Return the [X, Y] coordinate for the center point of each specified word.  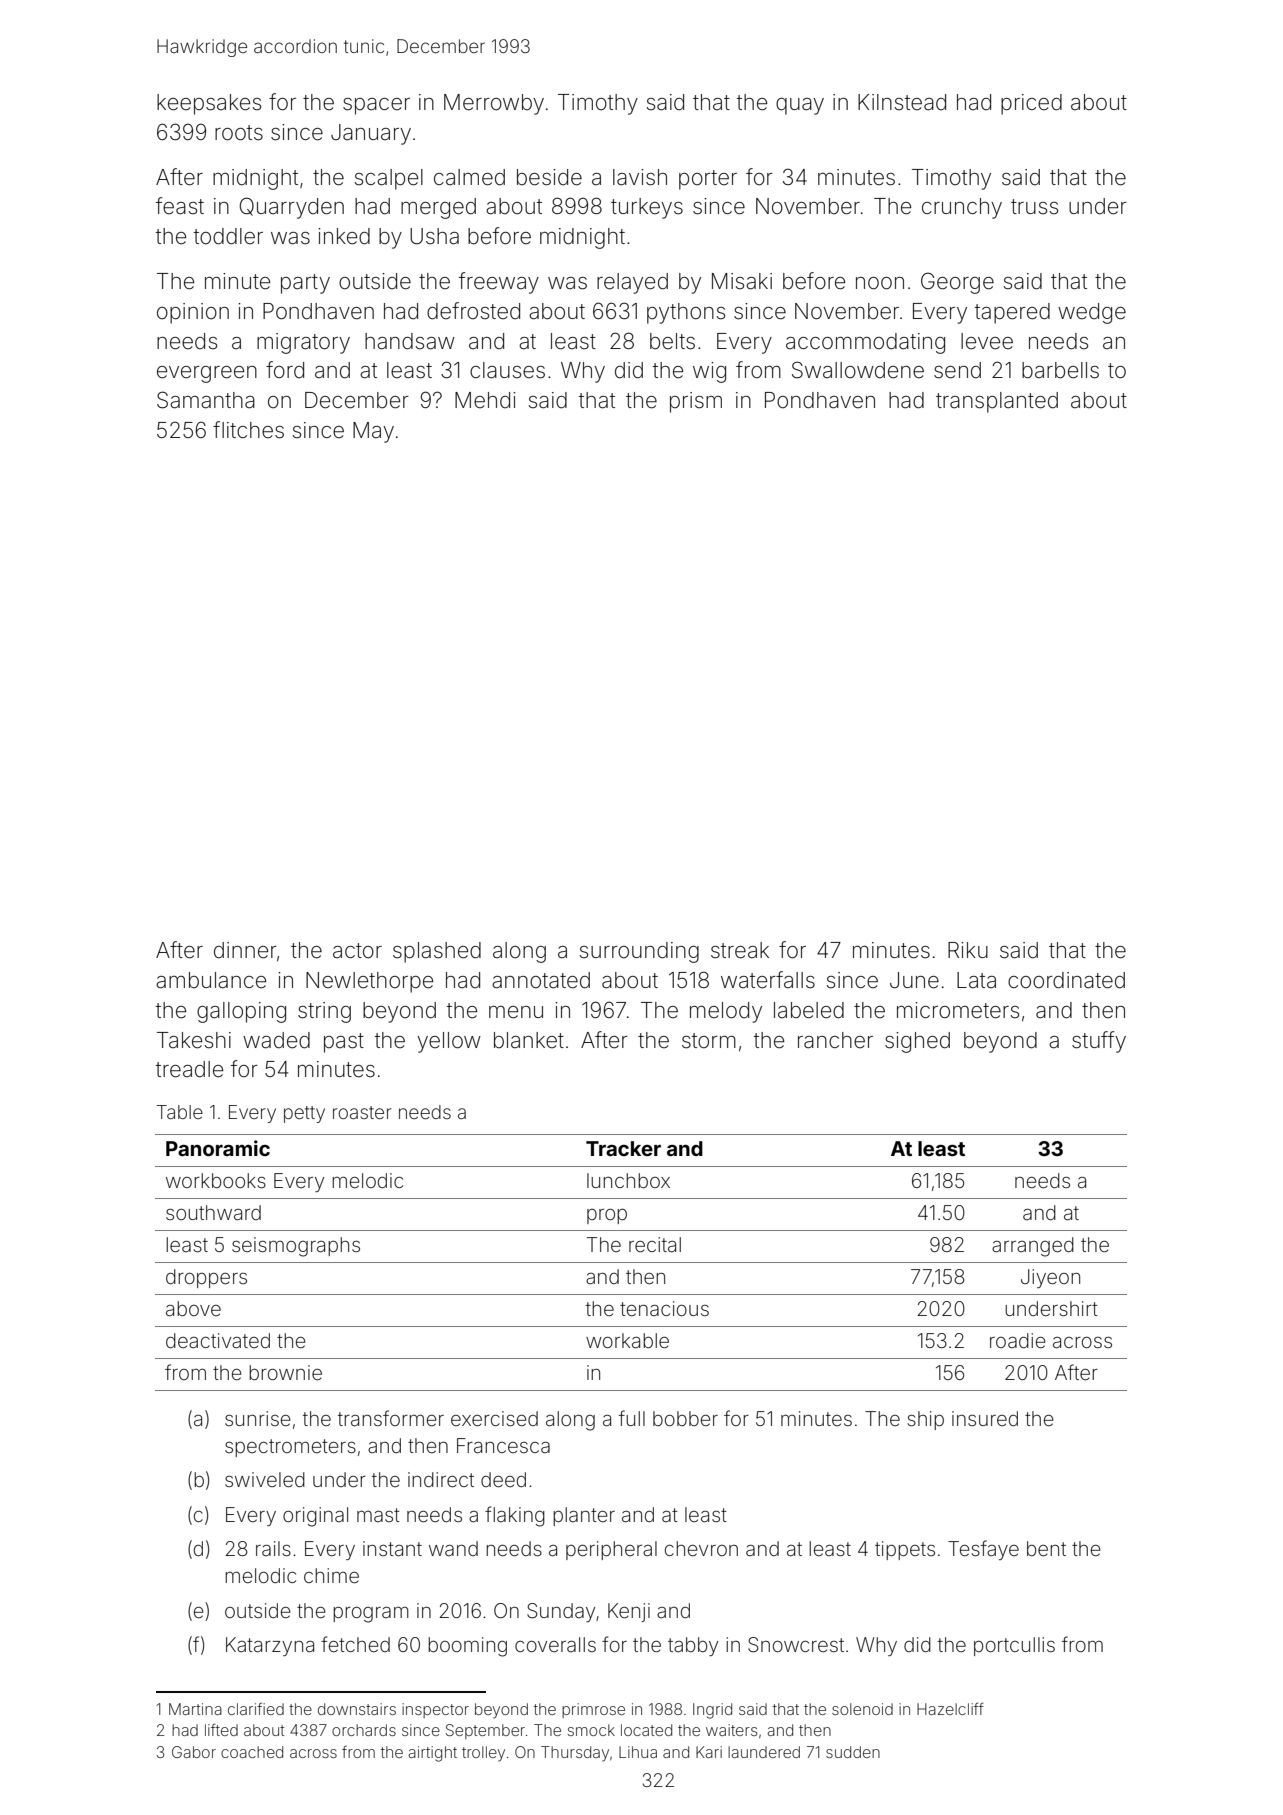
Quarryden [292, 208]
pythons [686, 313]
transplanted [997, 402]
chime [331, 1575]
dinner [245, 950]
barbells [1060, 370]
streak [740, 950]
